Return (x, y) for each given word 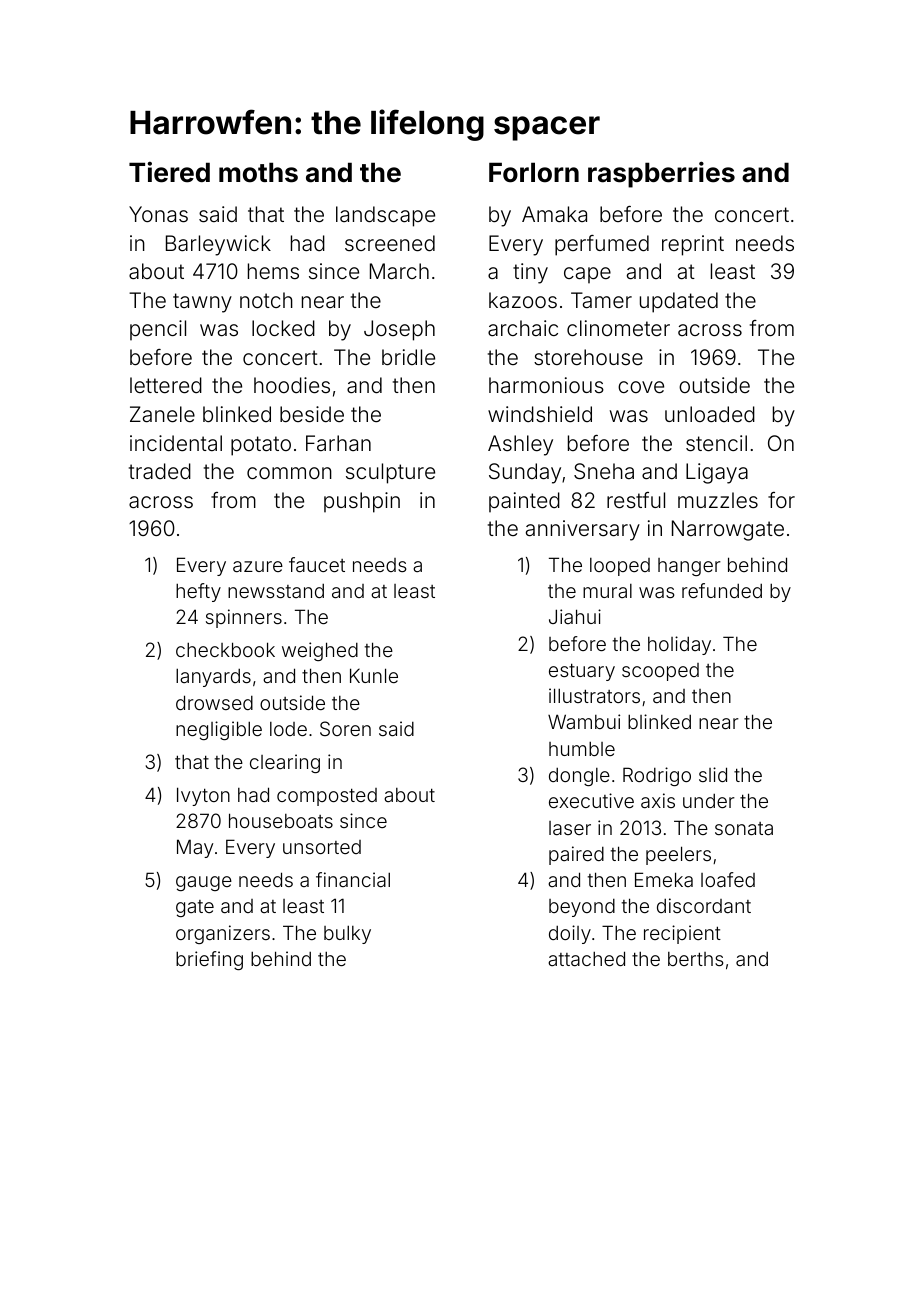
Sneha (604, 471)
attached (586, 958)
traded (160, 471)
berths (696, 959)
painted (524, 502)
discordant (704, 905)
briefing (209, 960)
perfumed (602, 245)
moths (258, 172)
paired (576, 855)
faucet (317, 564)
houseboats (281, 820)
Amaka (554, 214)
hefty (198, 592)
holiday (679, 645)
